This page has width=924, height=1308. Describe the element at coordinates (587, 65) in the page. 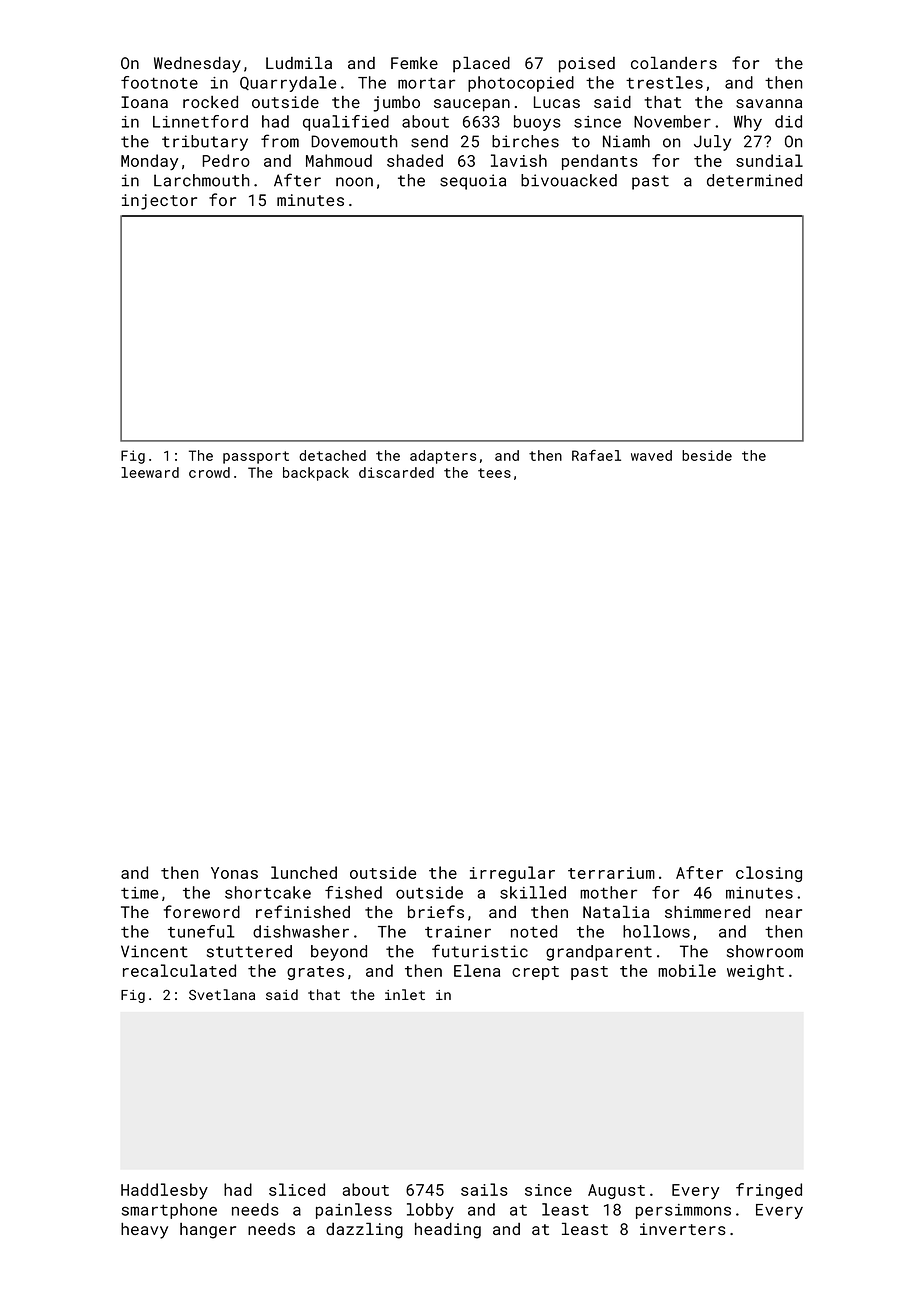

I see `poised` at that location.
